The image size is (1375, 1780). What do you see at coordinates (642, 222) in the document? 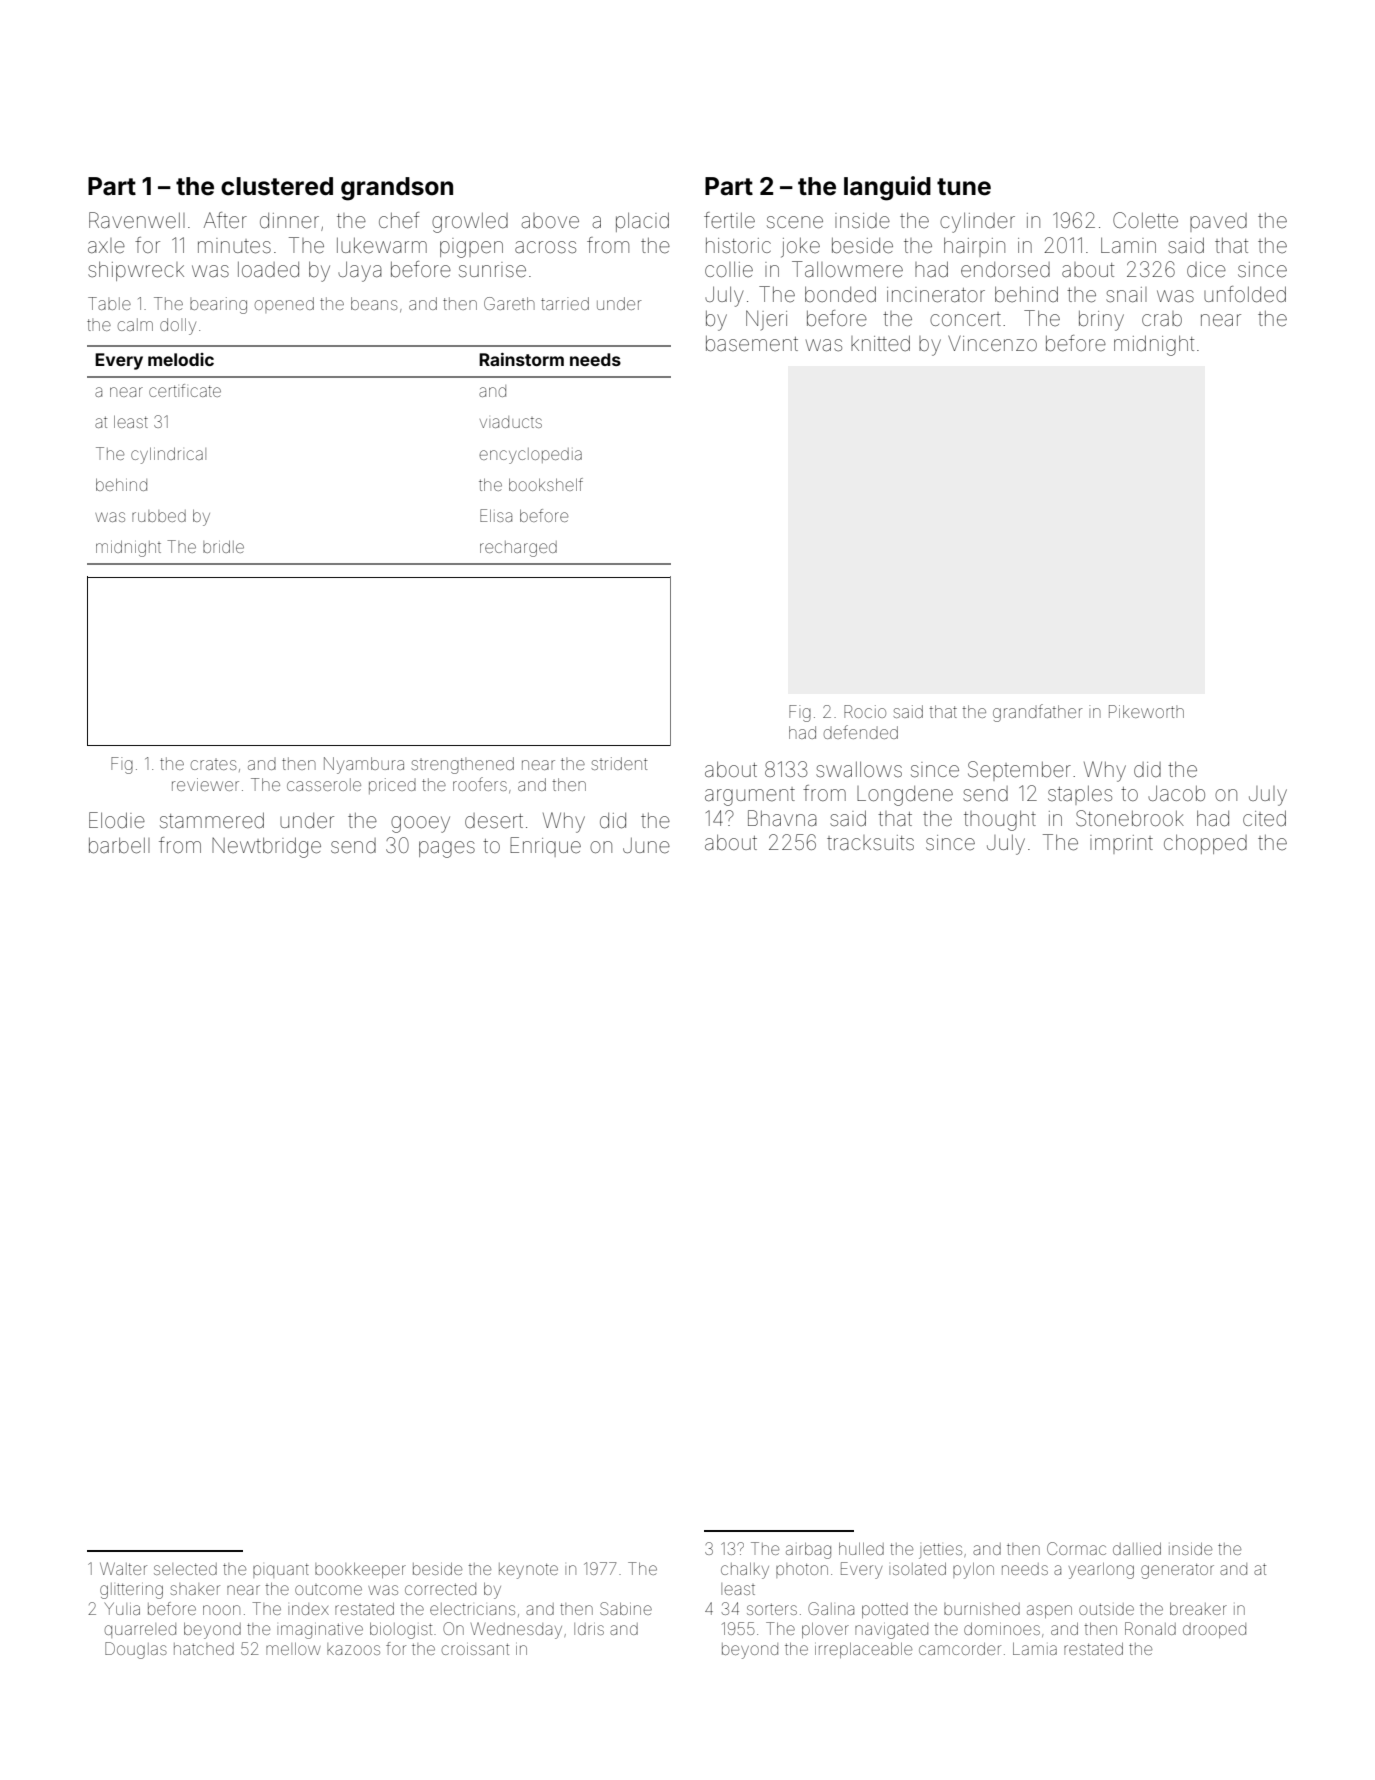
I see `placid` at bounding box center [642, 222].
